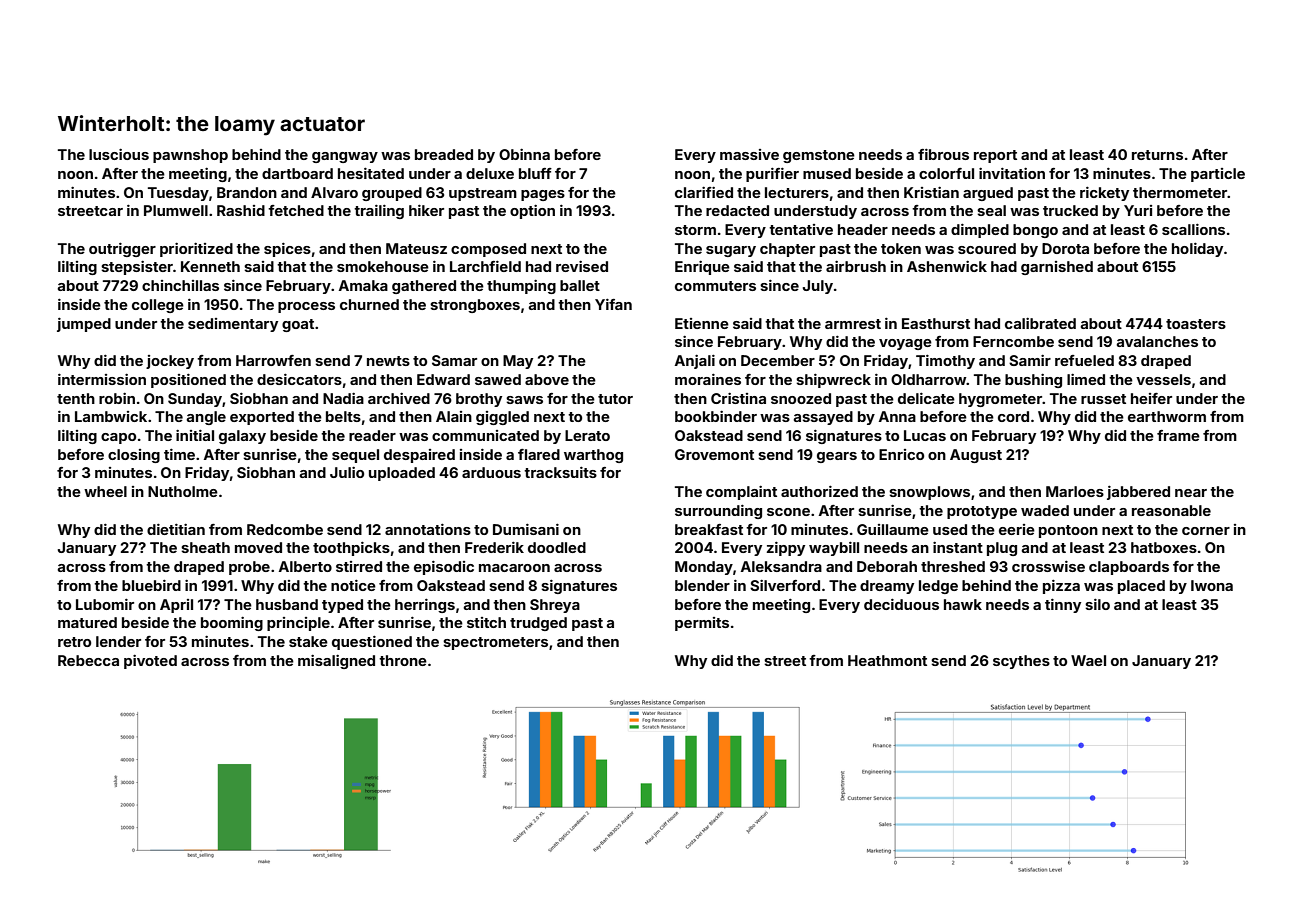  Describe the element at coordinates (119, 154) in the screenshot. I see `luscious` at that location.
